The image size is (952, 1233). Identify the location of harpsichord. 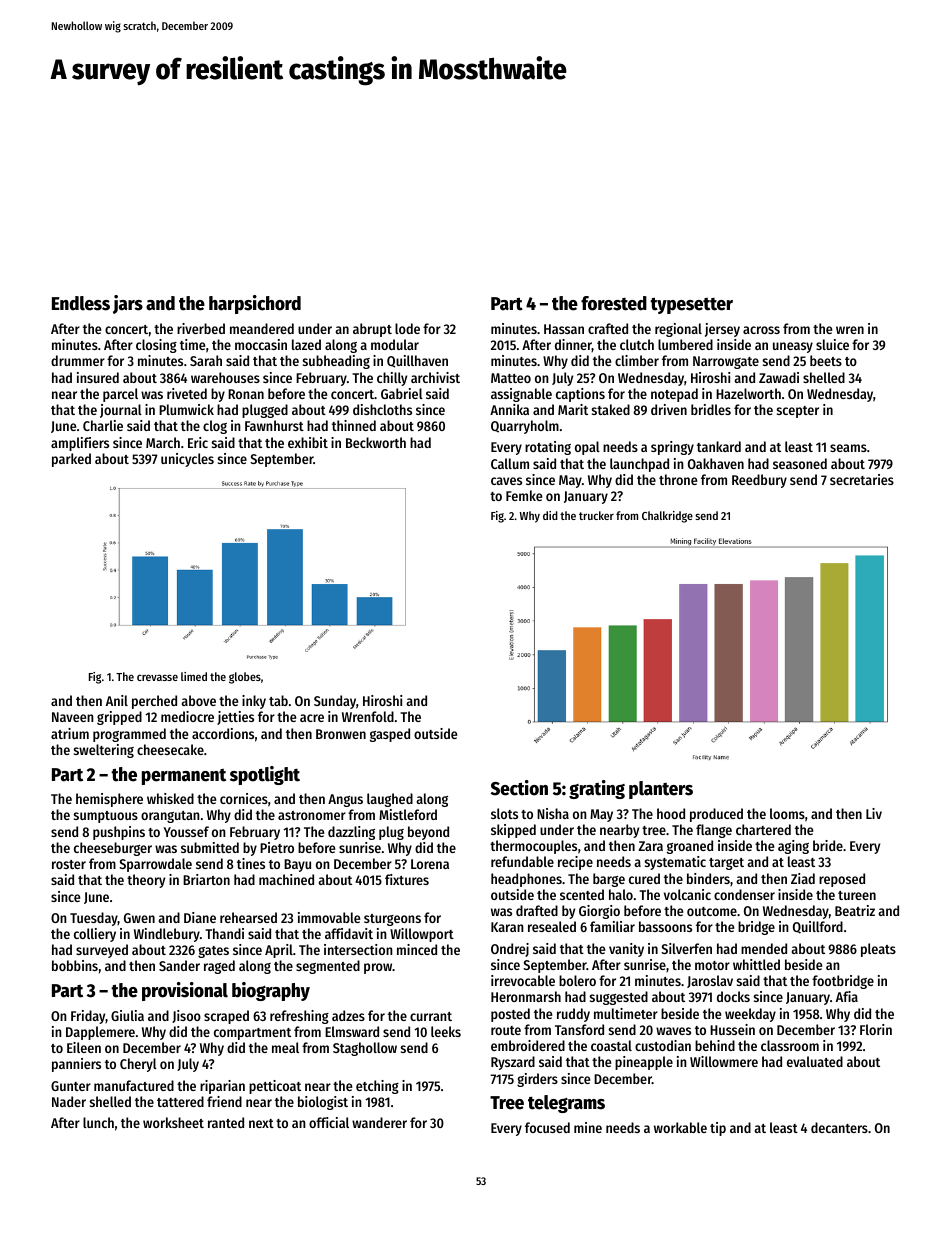
(255, 304).
